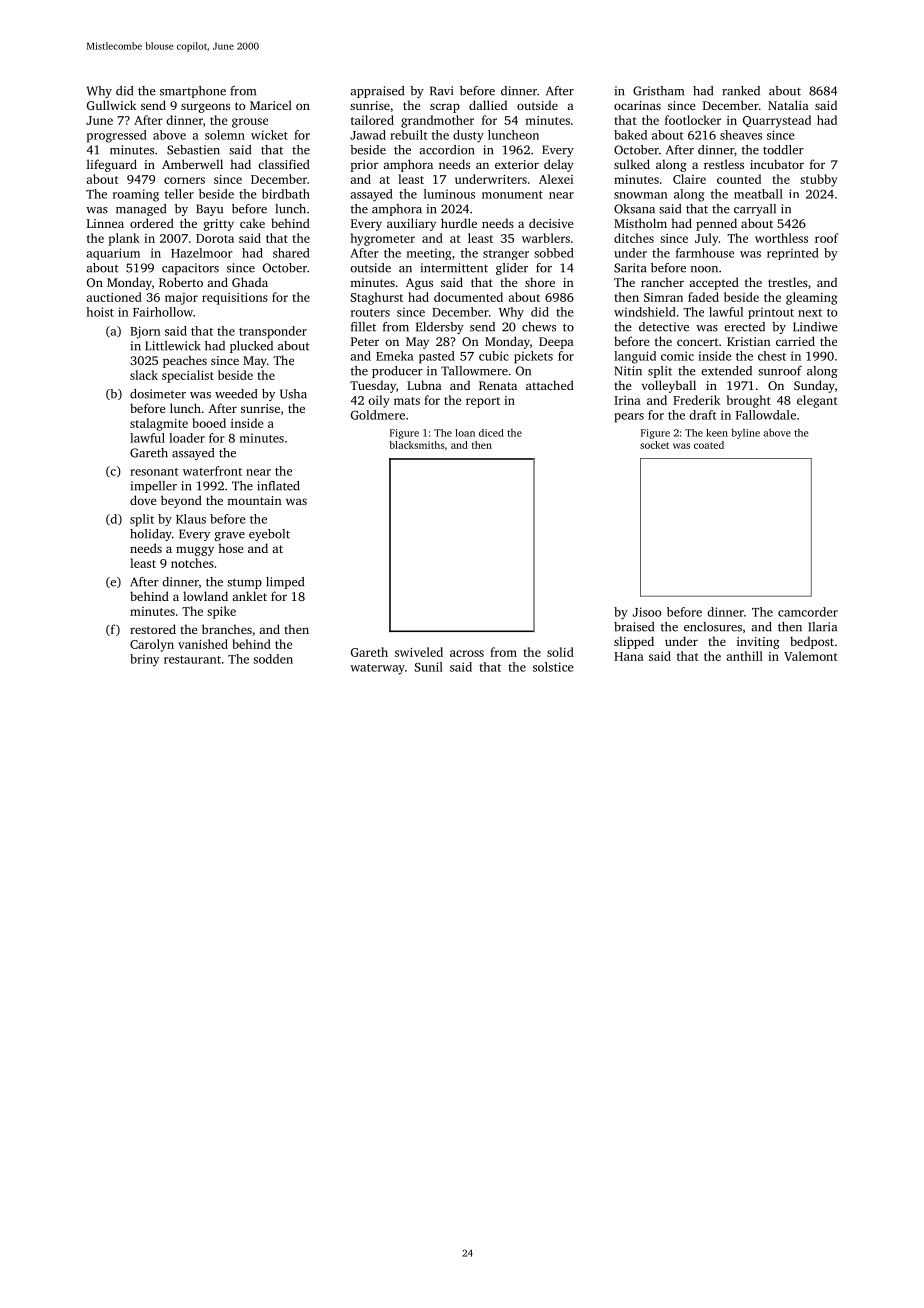  Describe the element at coordinates (193, 92) in the page. I see `smartphone` at that location.
